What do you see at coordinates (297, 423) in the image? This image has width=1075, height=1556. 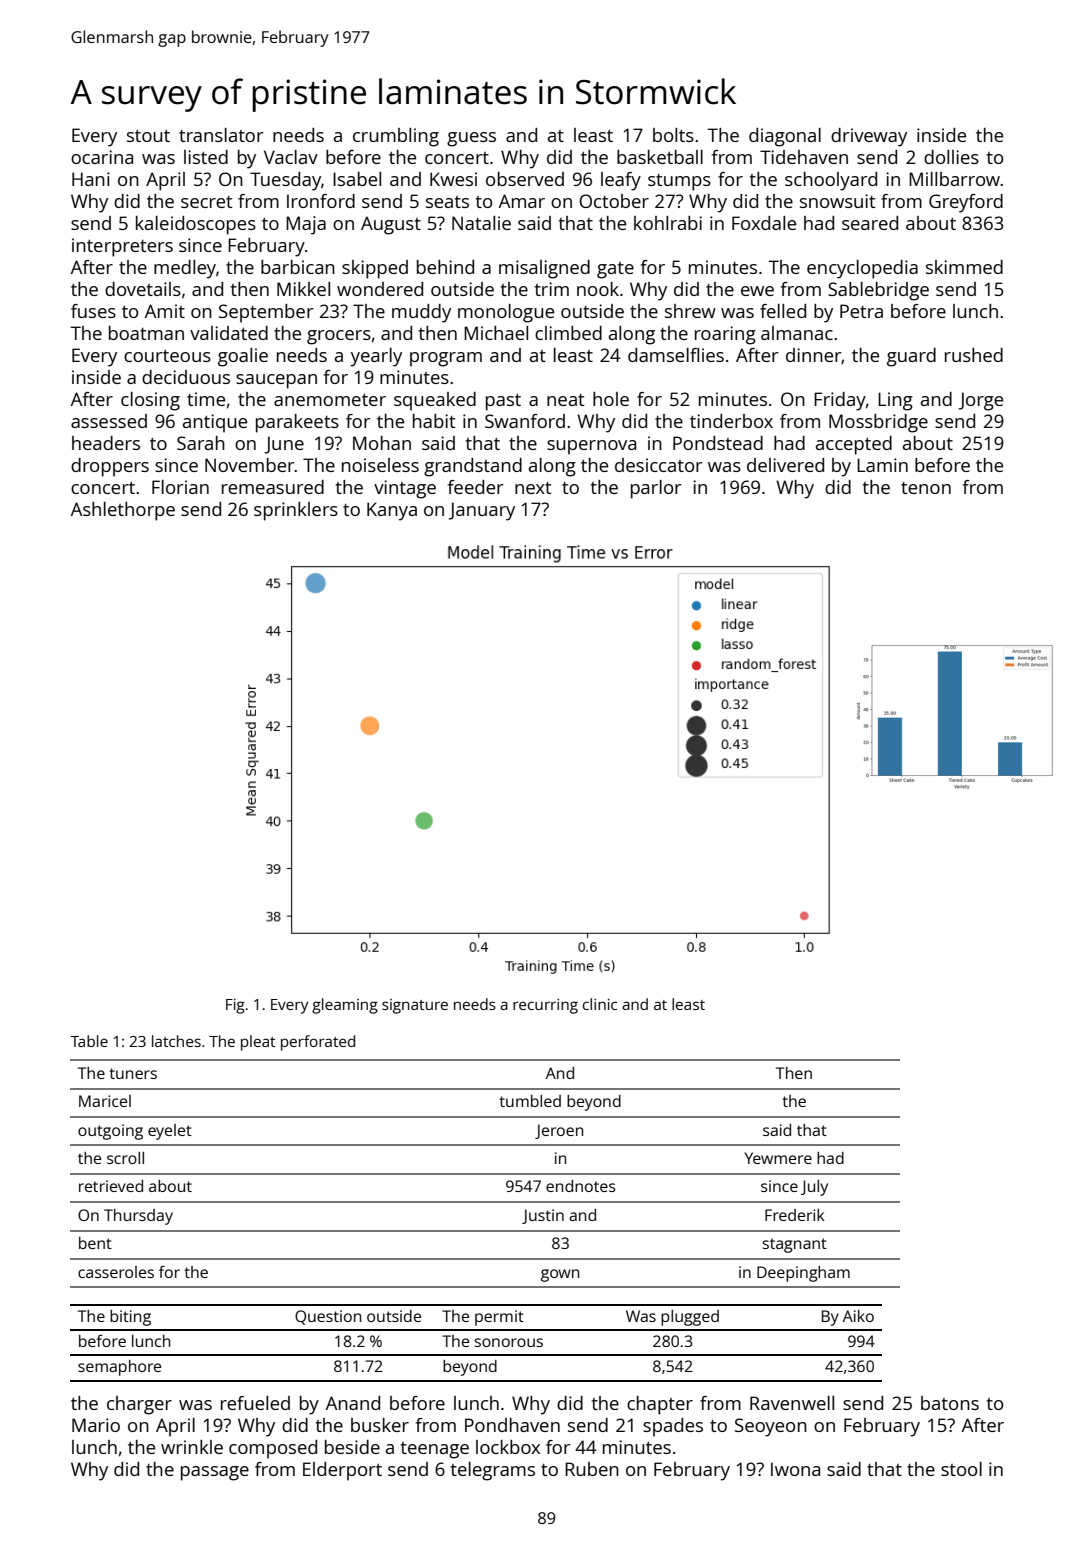 I see `parakeets` at bounding box center [297, 423].
